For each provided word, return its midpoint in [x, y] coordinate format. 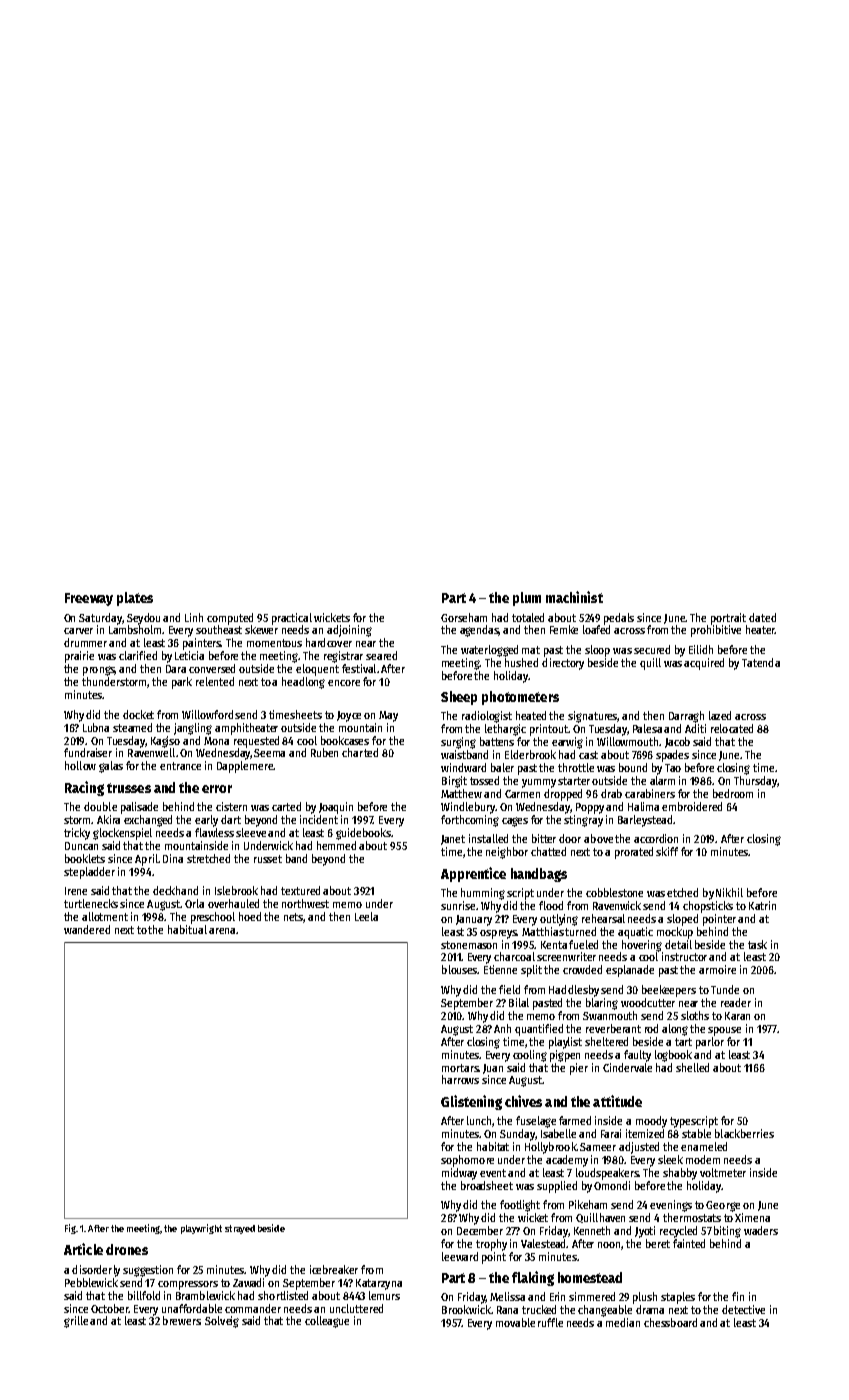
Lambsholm [135, 629]
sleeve [251, 832]
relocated [732, 728]
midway [459, 1174]
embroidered [692, 806]
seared [381, 655]
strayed [240, 1229]
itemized [645, 1133]
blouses [460, 969]
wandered [87, 929]
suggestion [148, 1271]
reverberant [613, 1028]
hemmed [336, 845]
